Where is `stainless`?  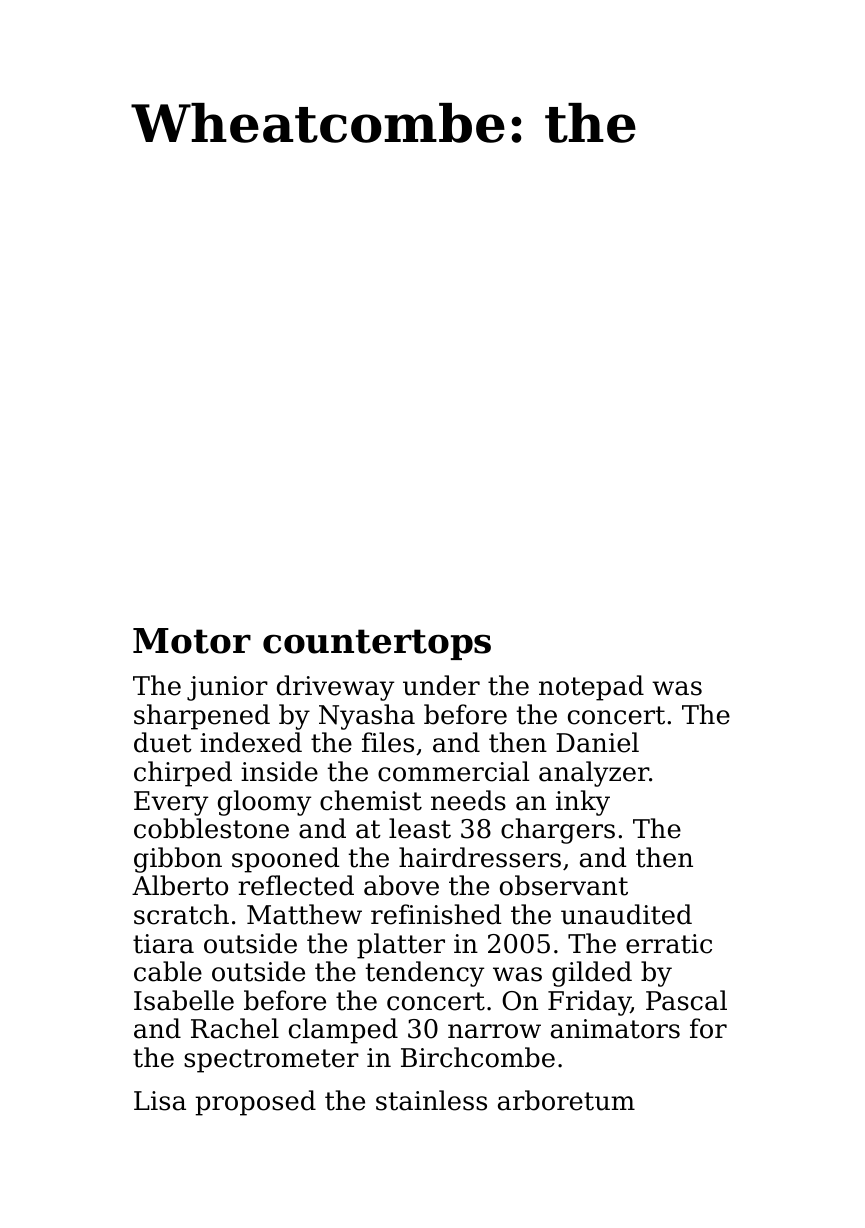 stainless is located at coordinates (431, 1100).
